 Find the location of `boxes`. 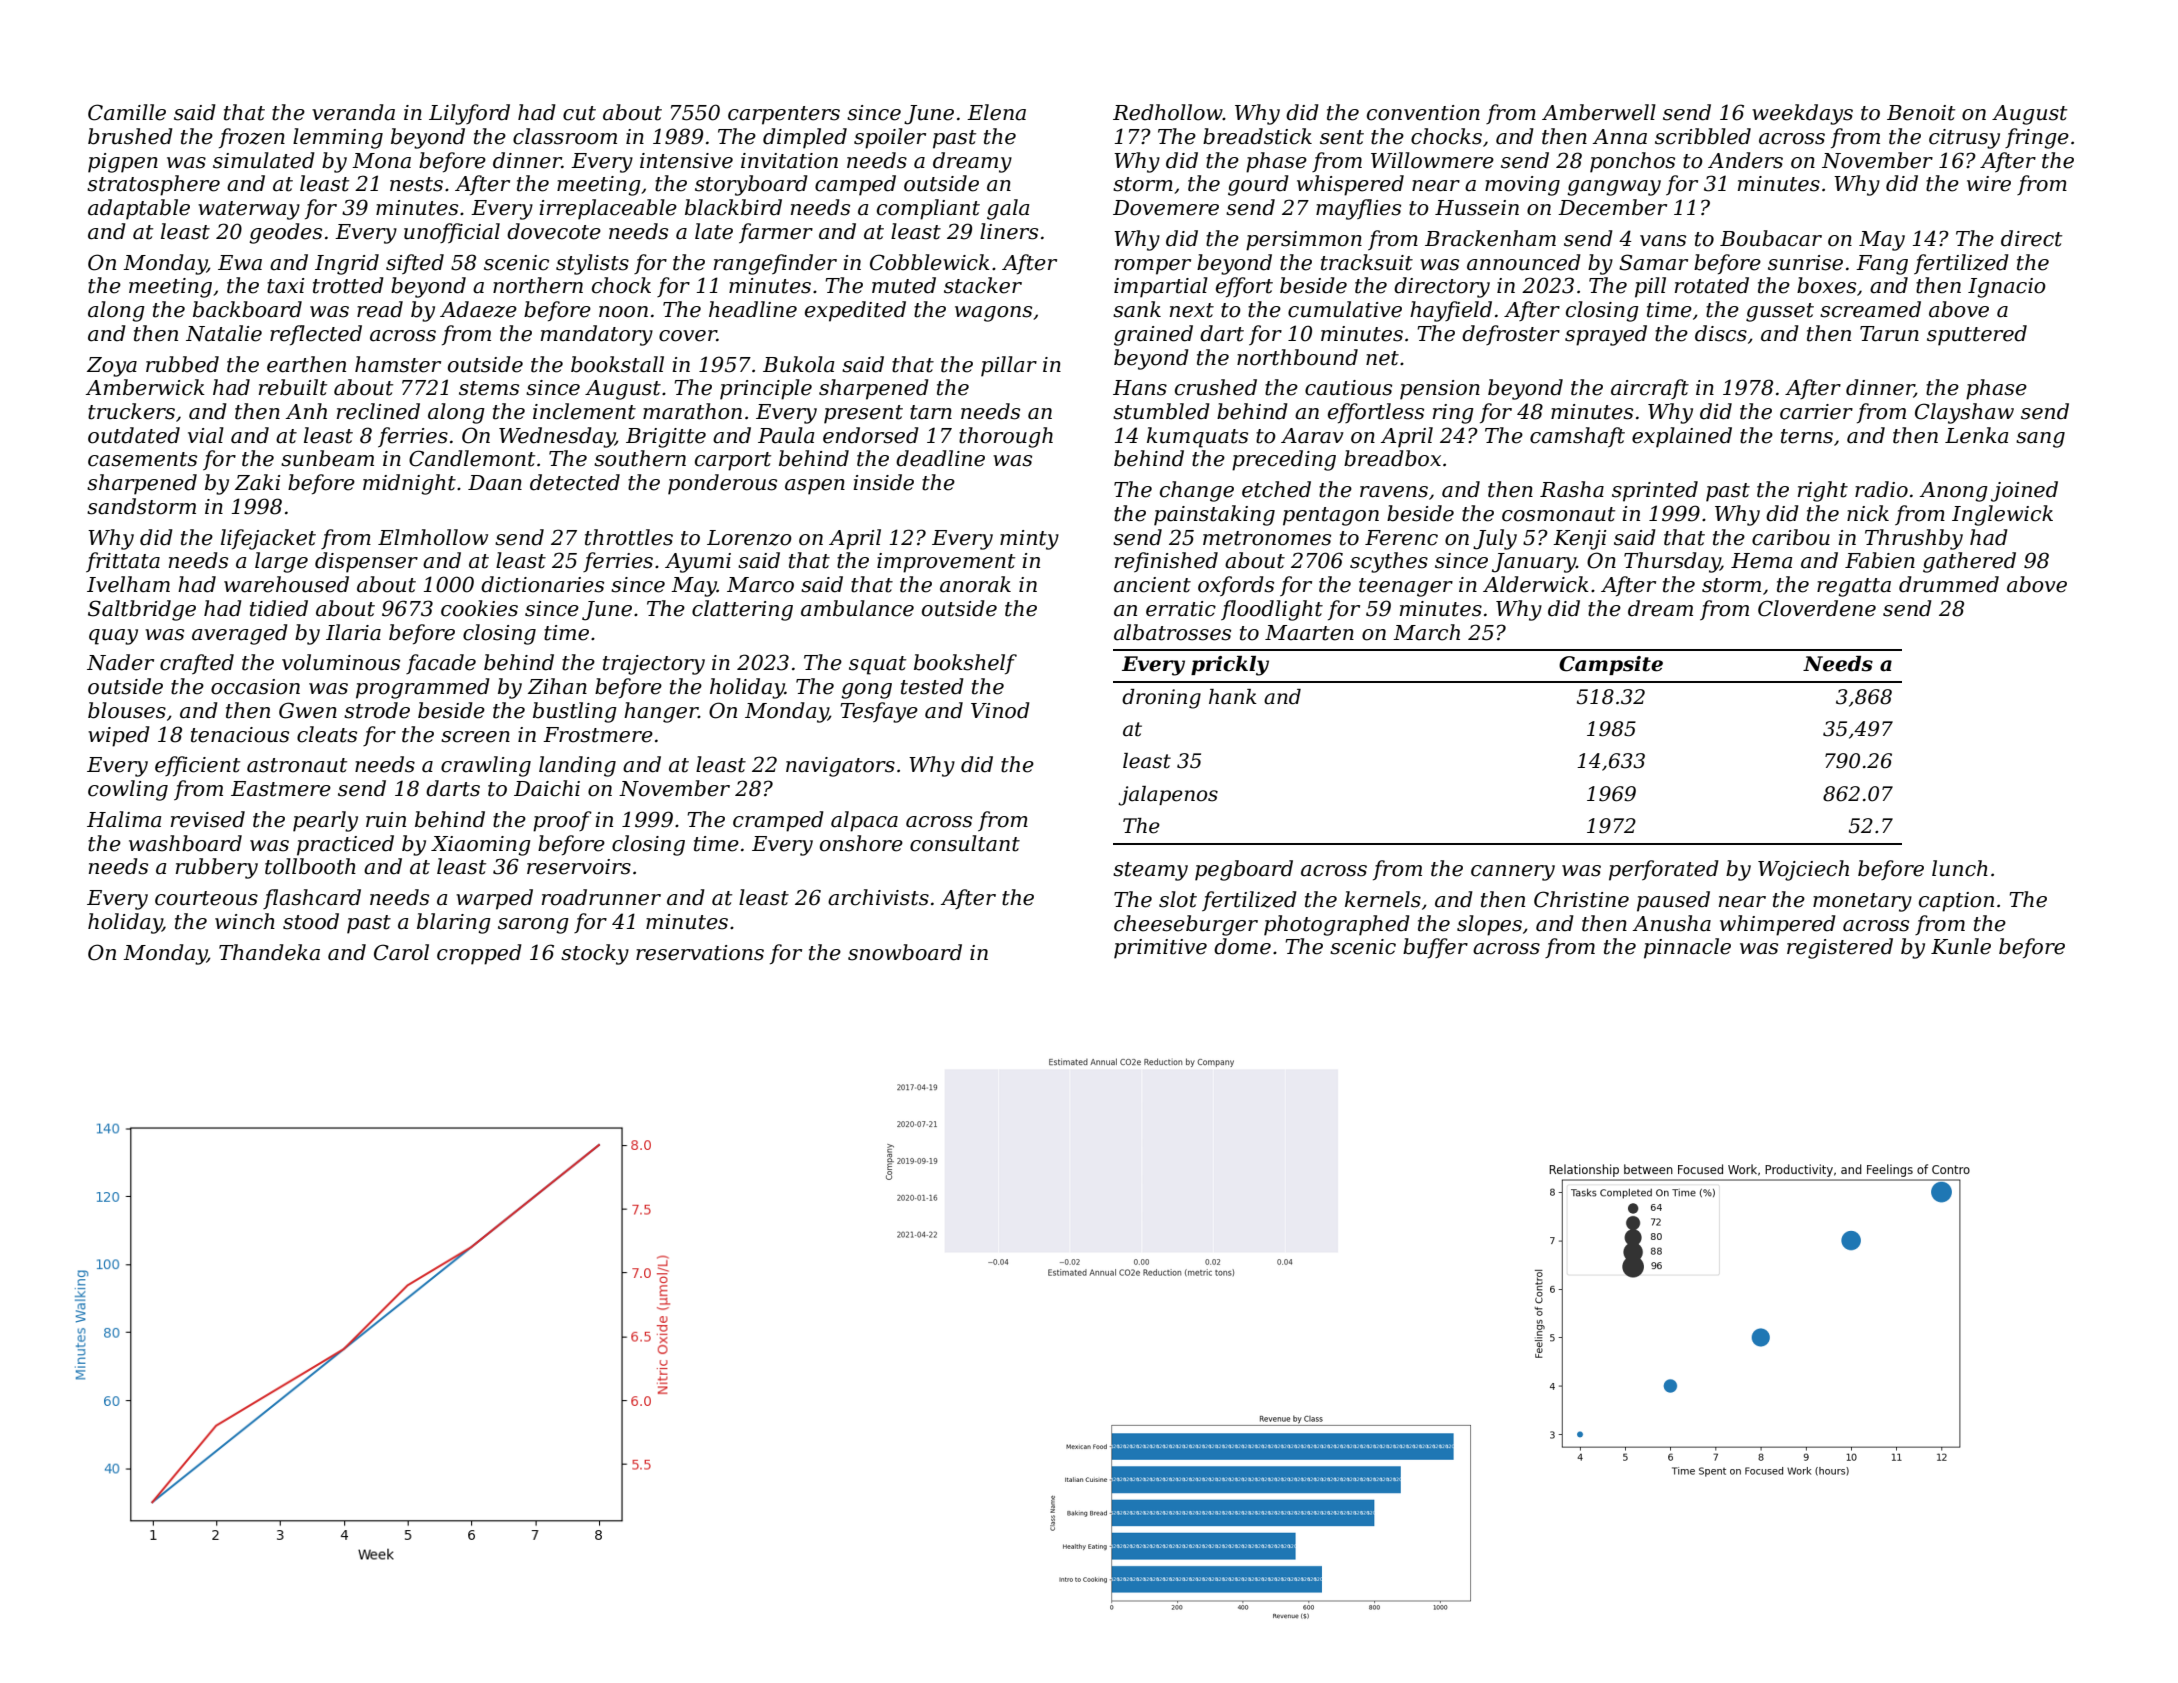

boxes is located at coordinates (1826, 285).
